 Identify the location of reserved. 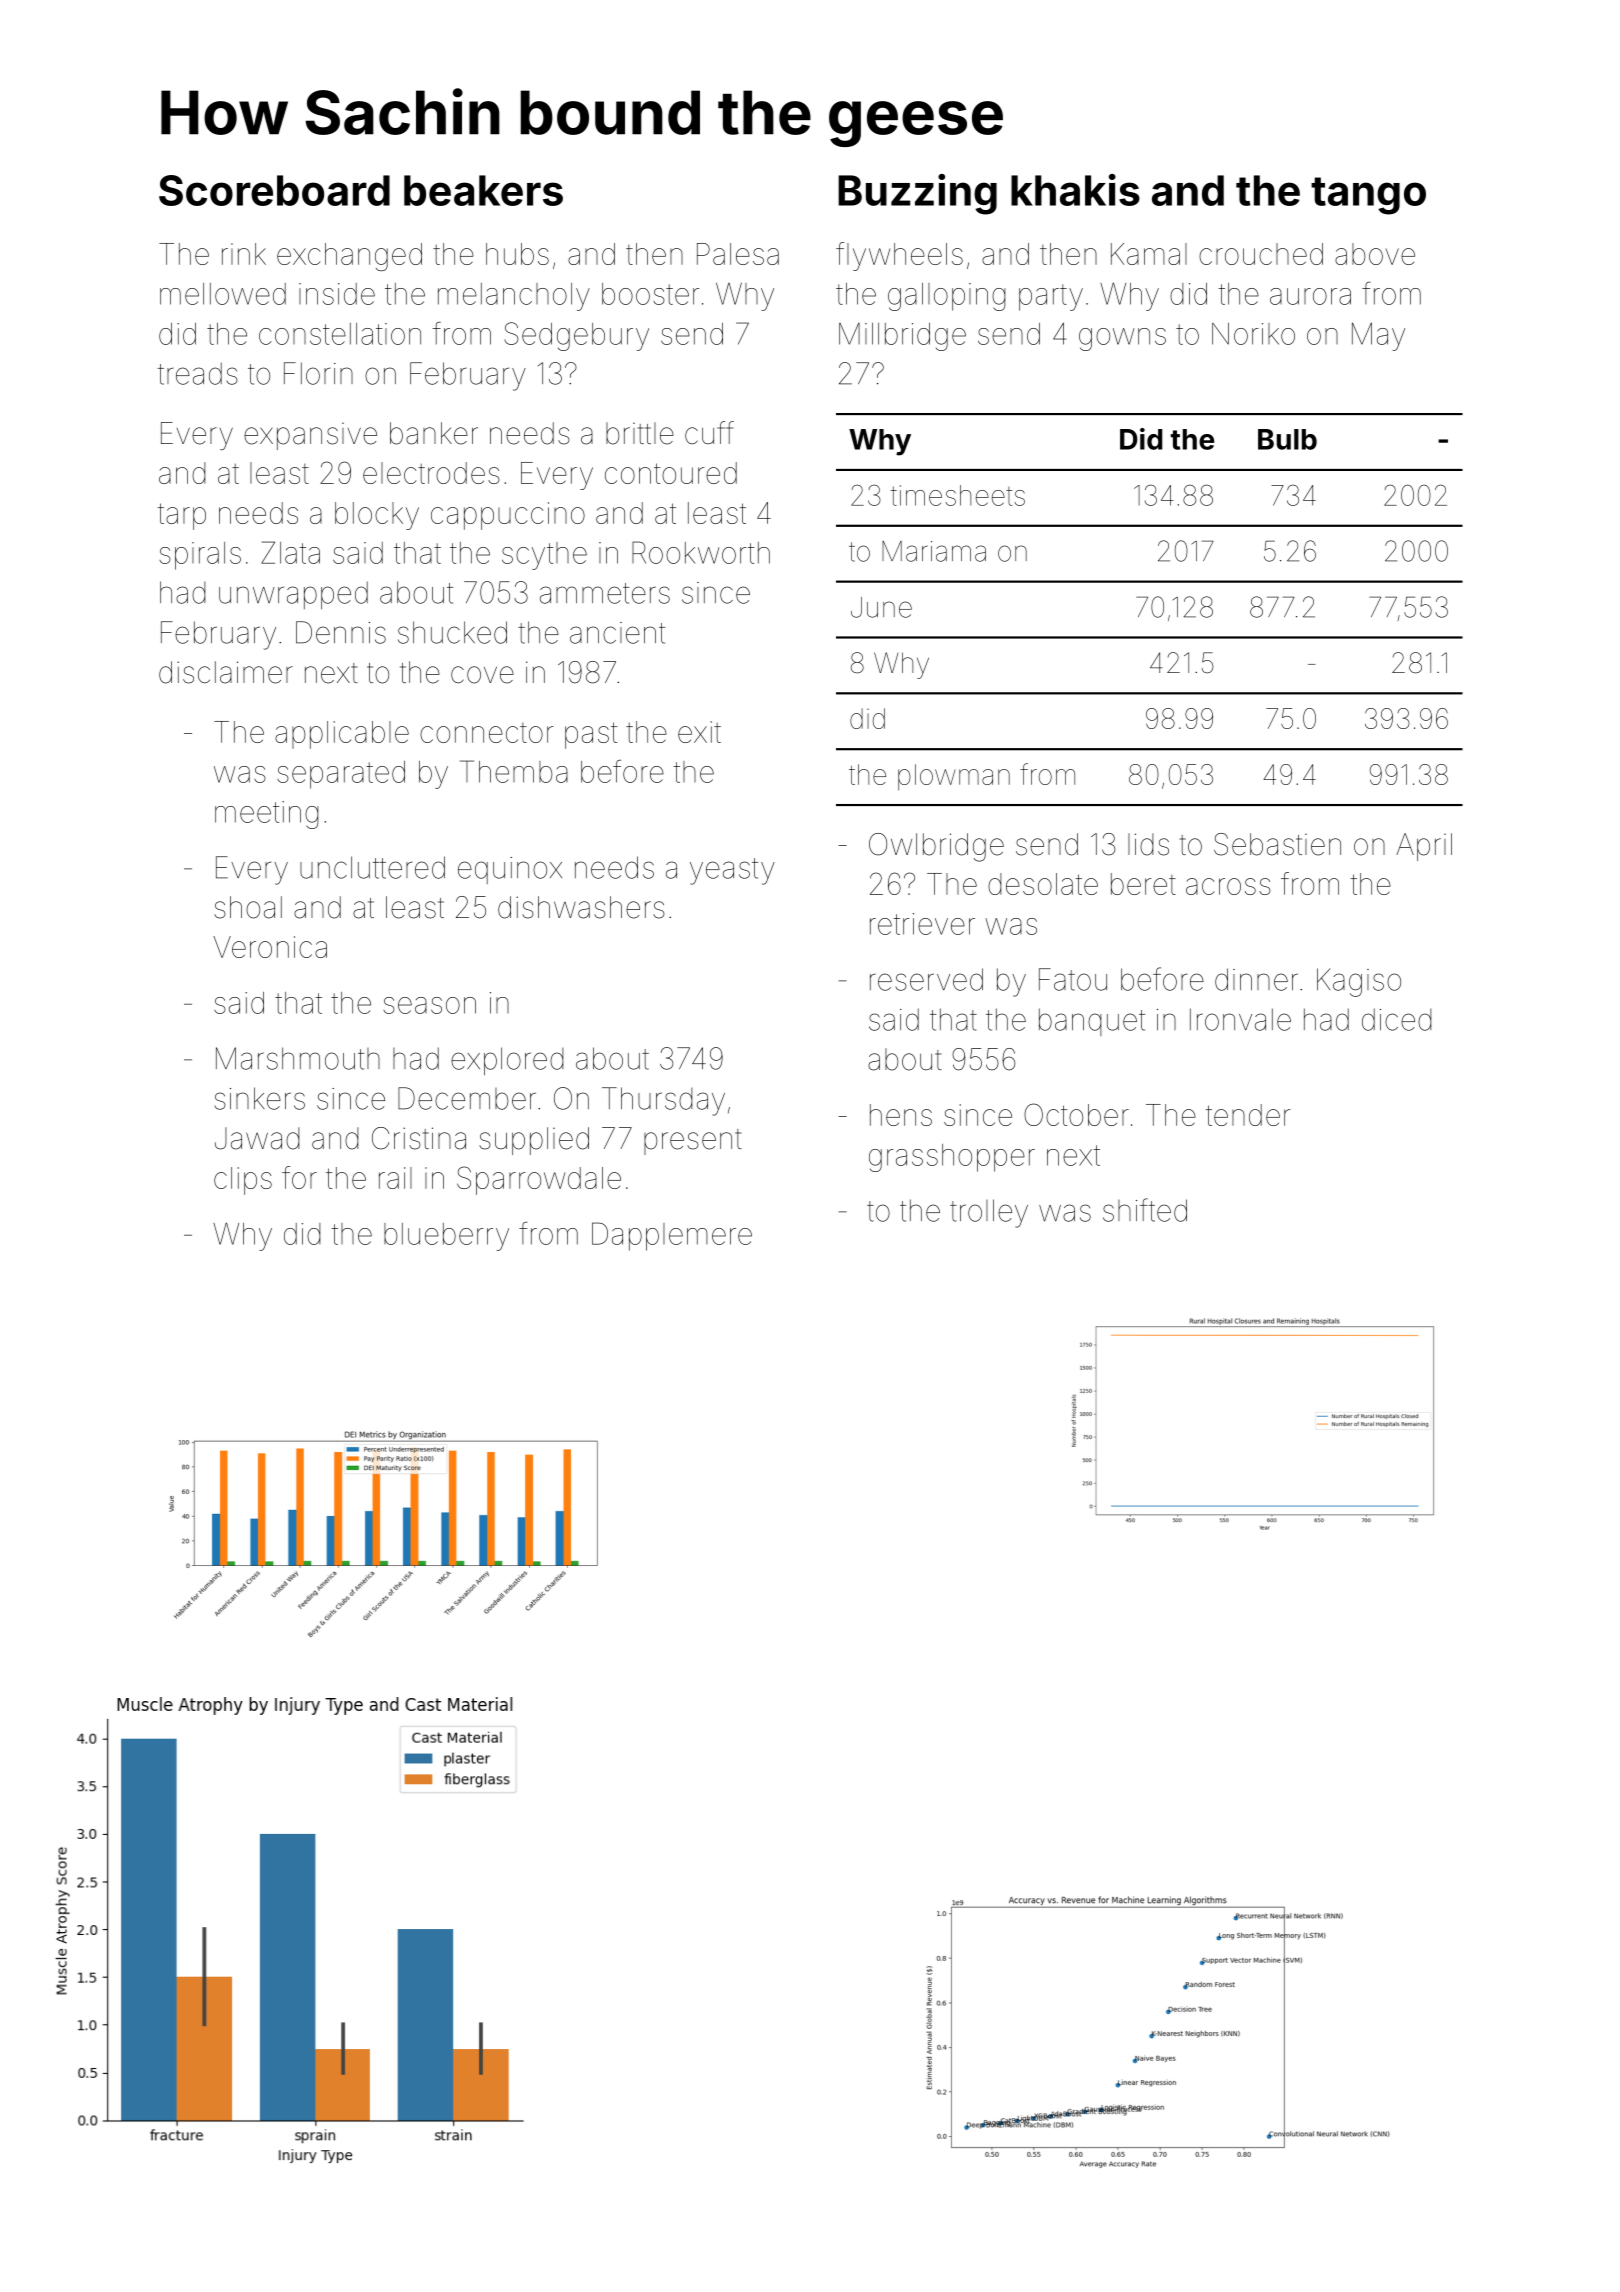
(926, 979).
